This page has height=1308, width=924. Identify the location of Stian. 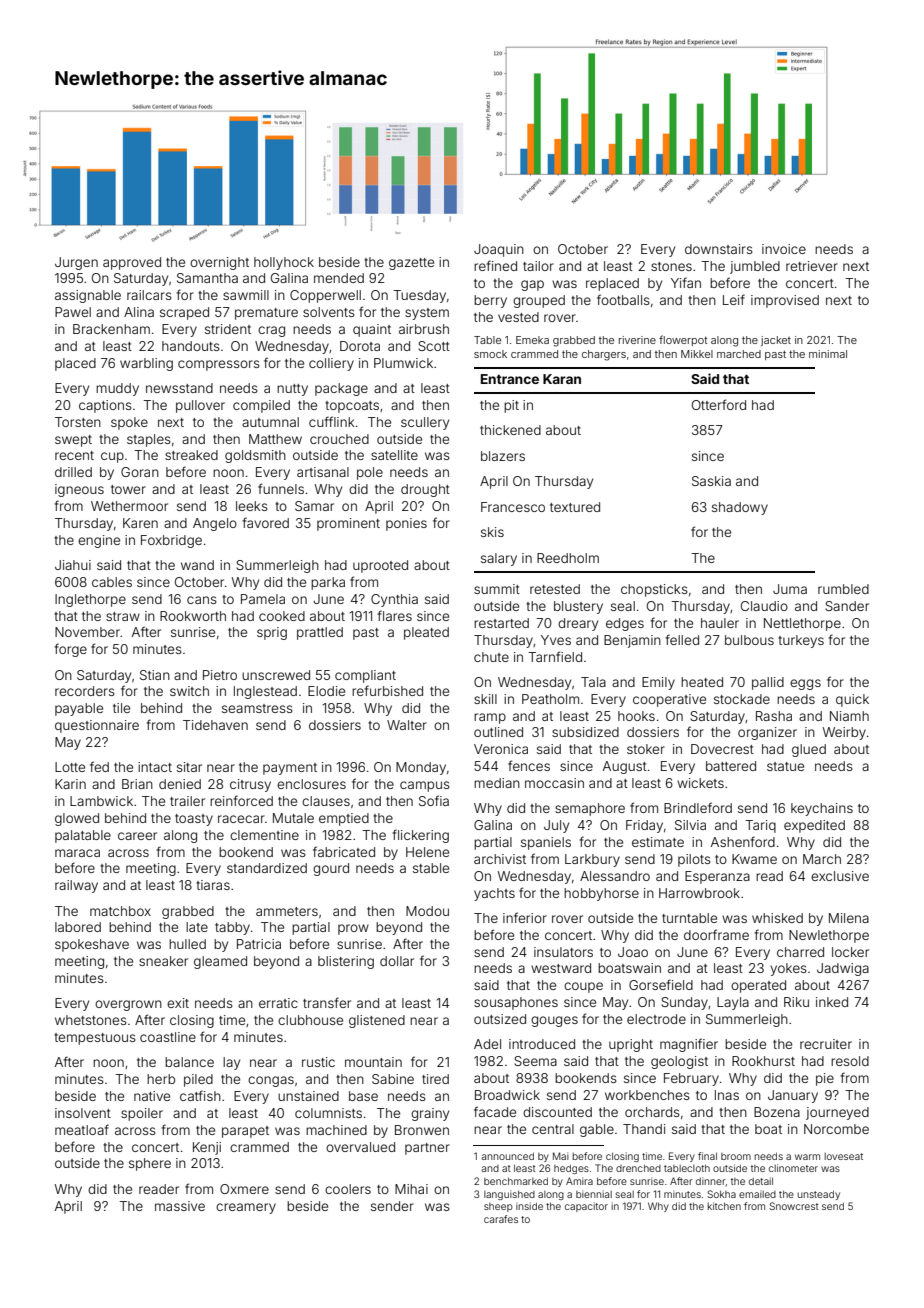
(155, 675).
